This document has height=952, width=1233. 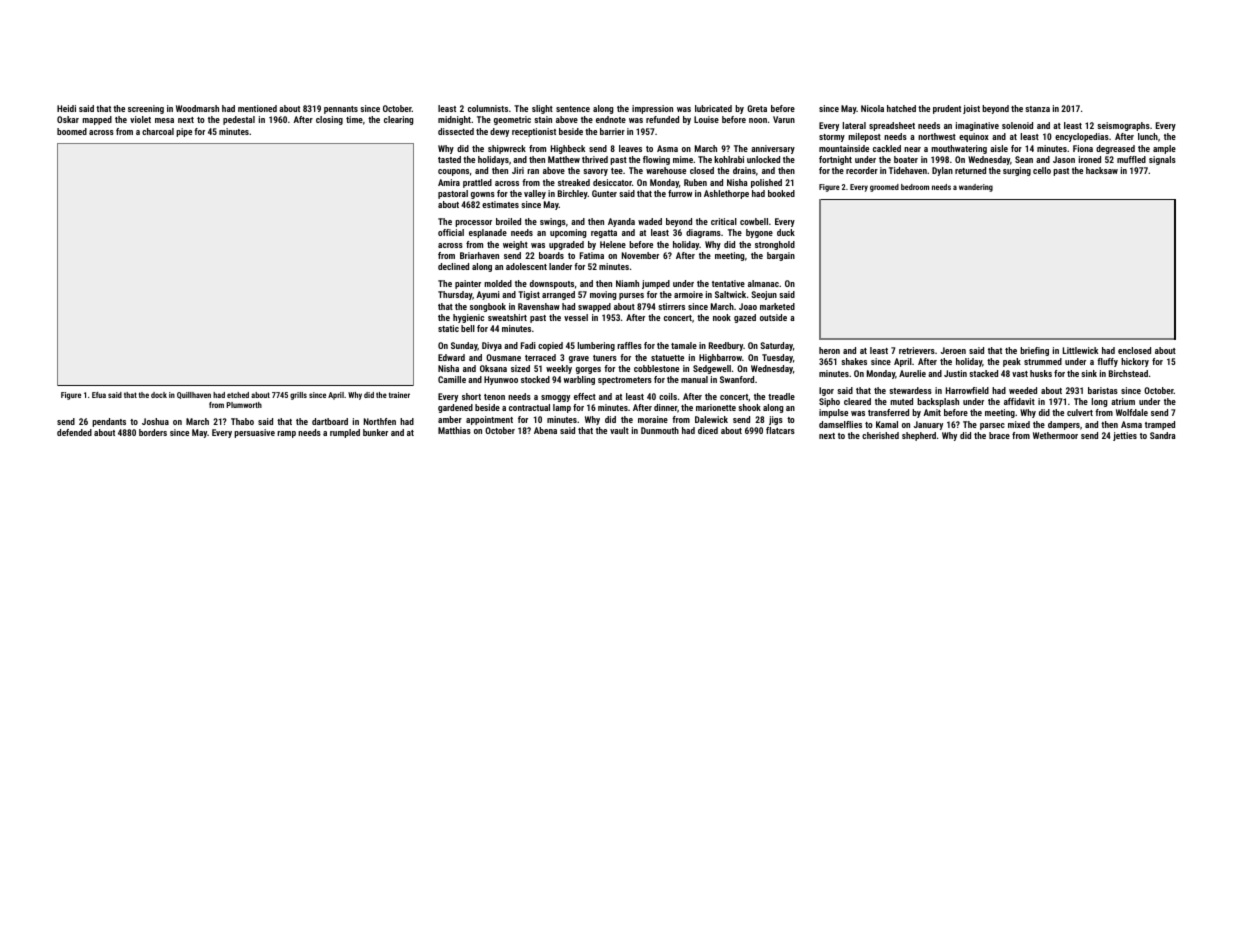 I want to click on screening, so click(x=146, y=109).
